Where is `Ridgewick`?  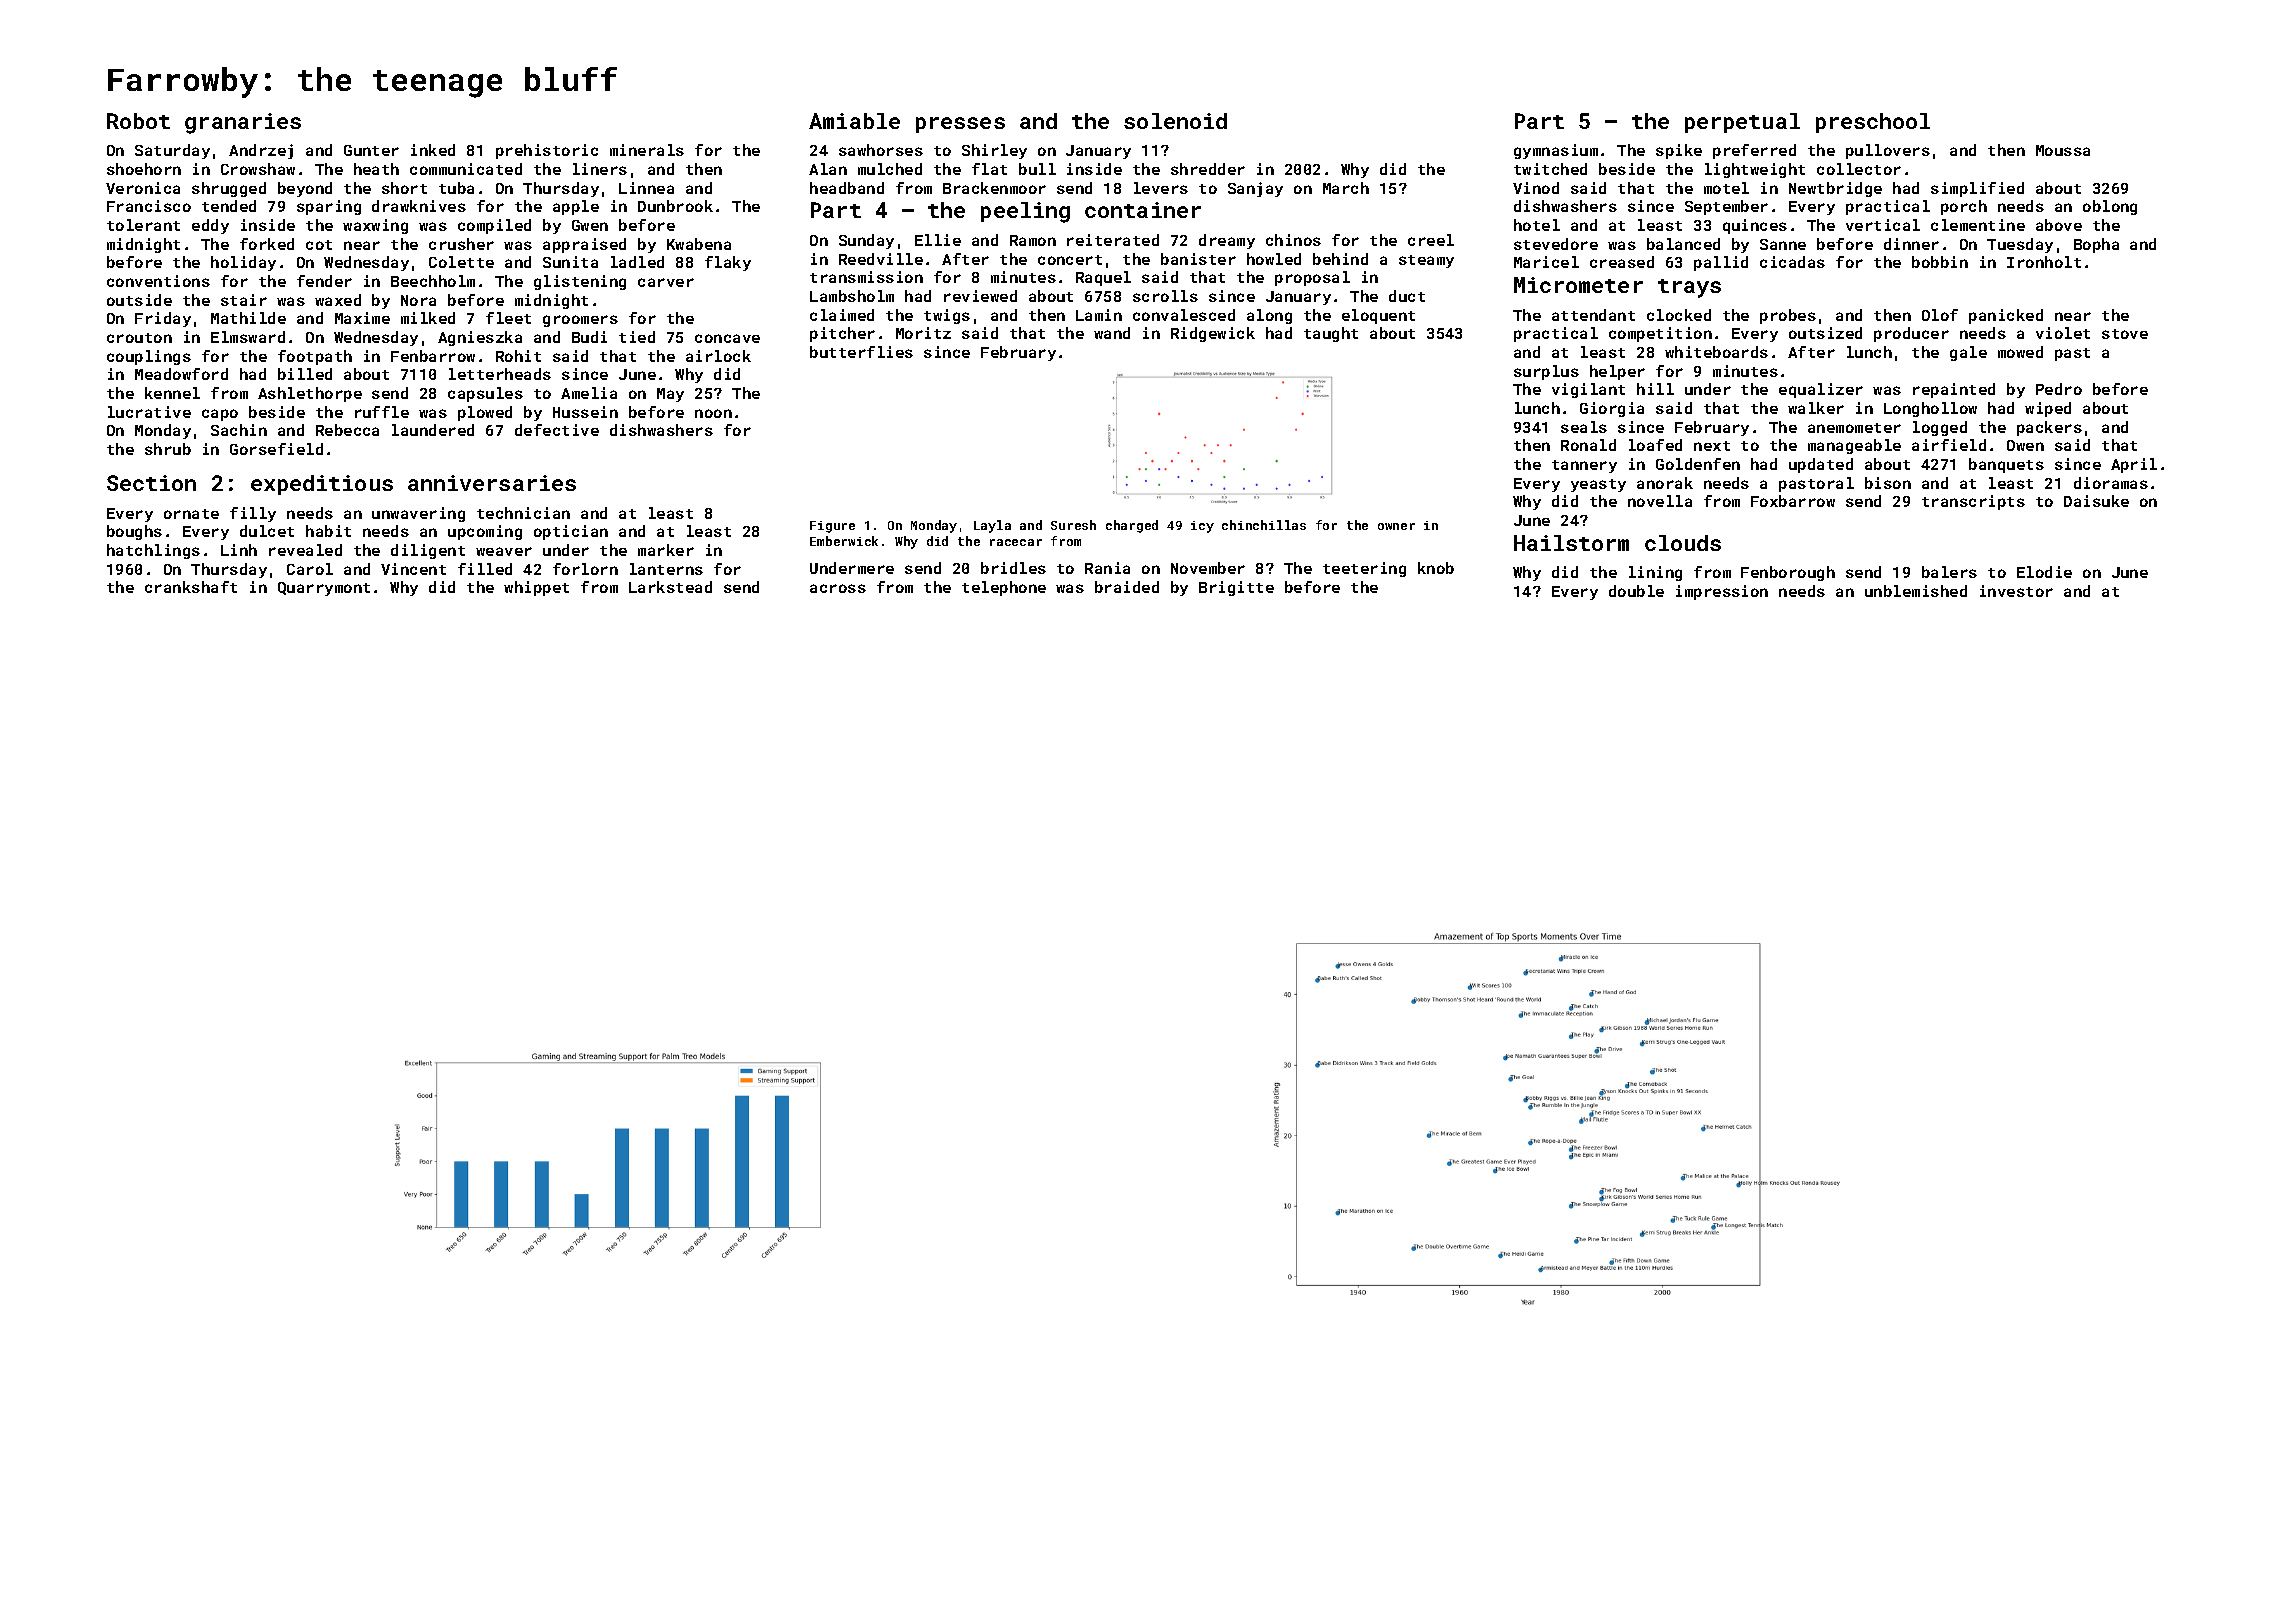
Ridgewick is located at coordinates (1213, 334).
